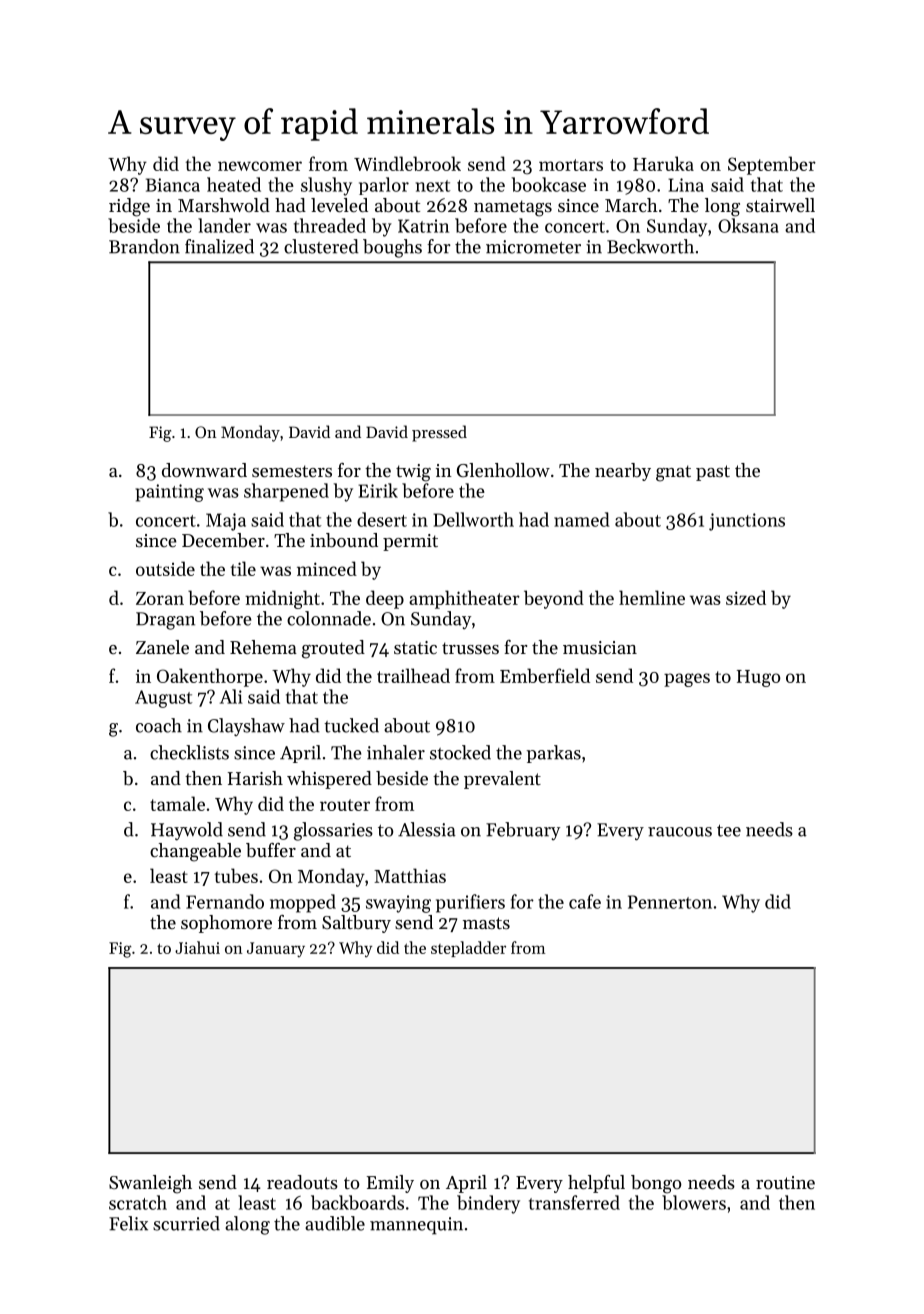  I want to click on micrometer, so click(533, 247).
